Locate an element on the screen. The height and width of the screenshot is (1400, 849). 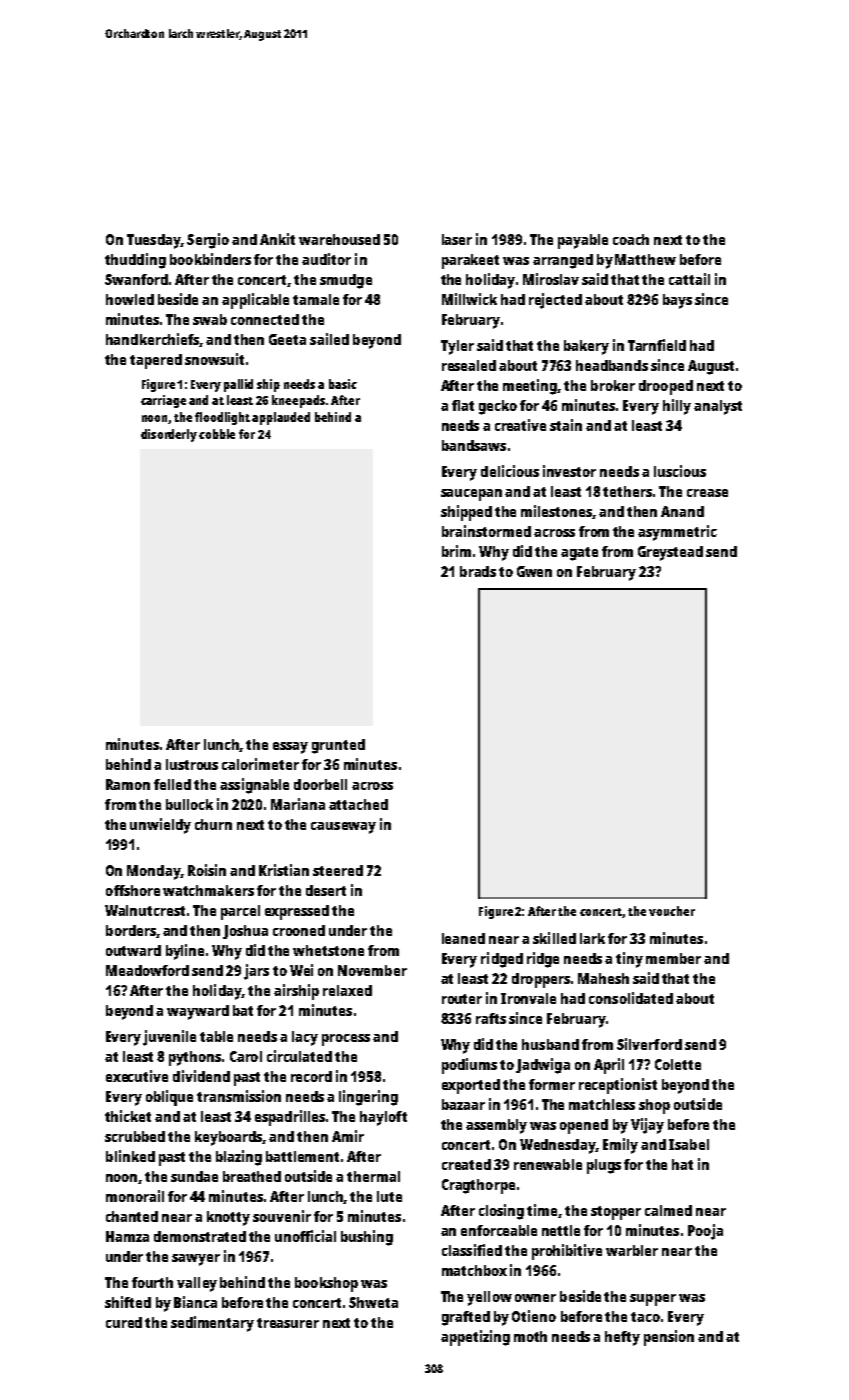
calorimeter is located at coordinates (260, 764).
